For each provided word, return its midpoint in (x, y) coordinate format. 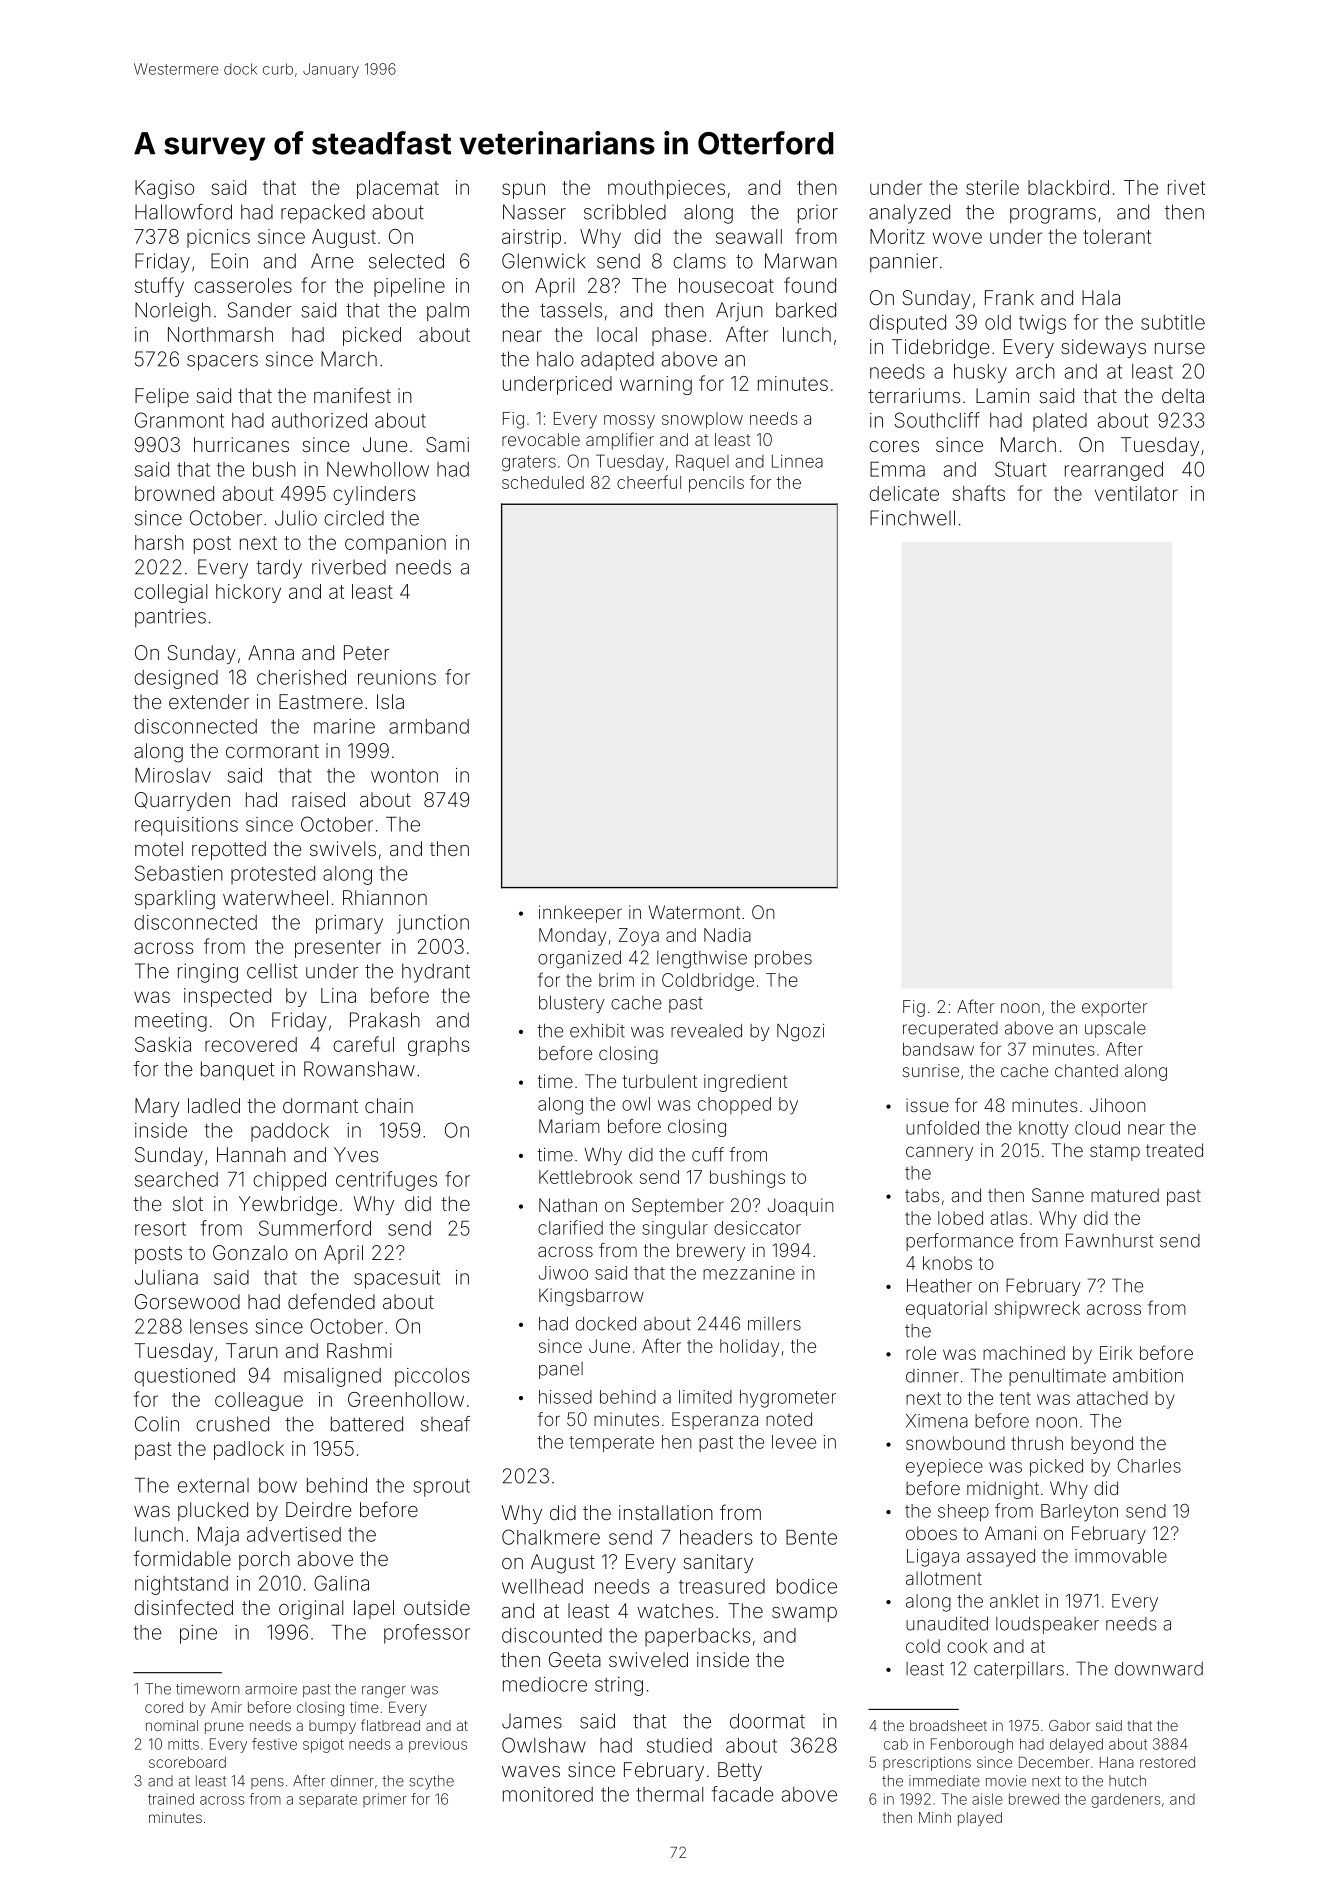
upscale (1115, 1029)
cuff (708, 1154)
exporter (1114, 1008)
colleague (259, 1401)
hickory (248, 593)
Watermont (694, 912)
